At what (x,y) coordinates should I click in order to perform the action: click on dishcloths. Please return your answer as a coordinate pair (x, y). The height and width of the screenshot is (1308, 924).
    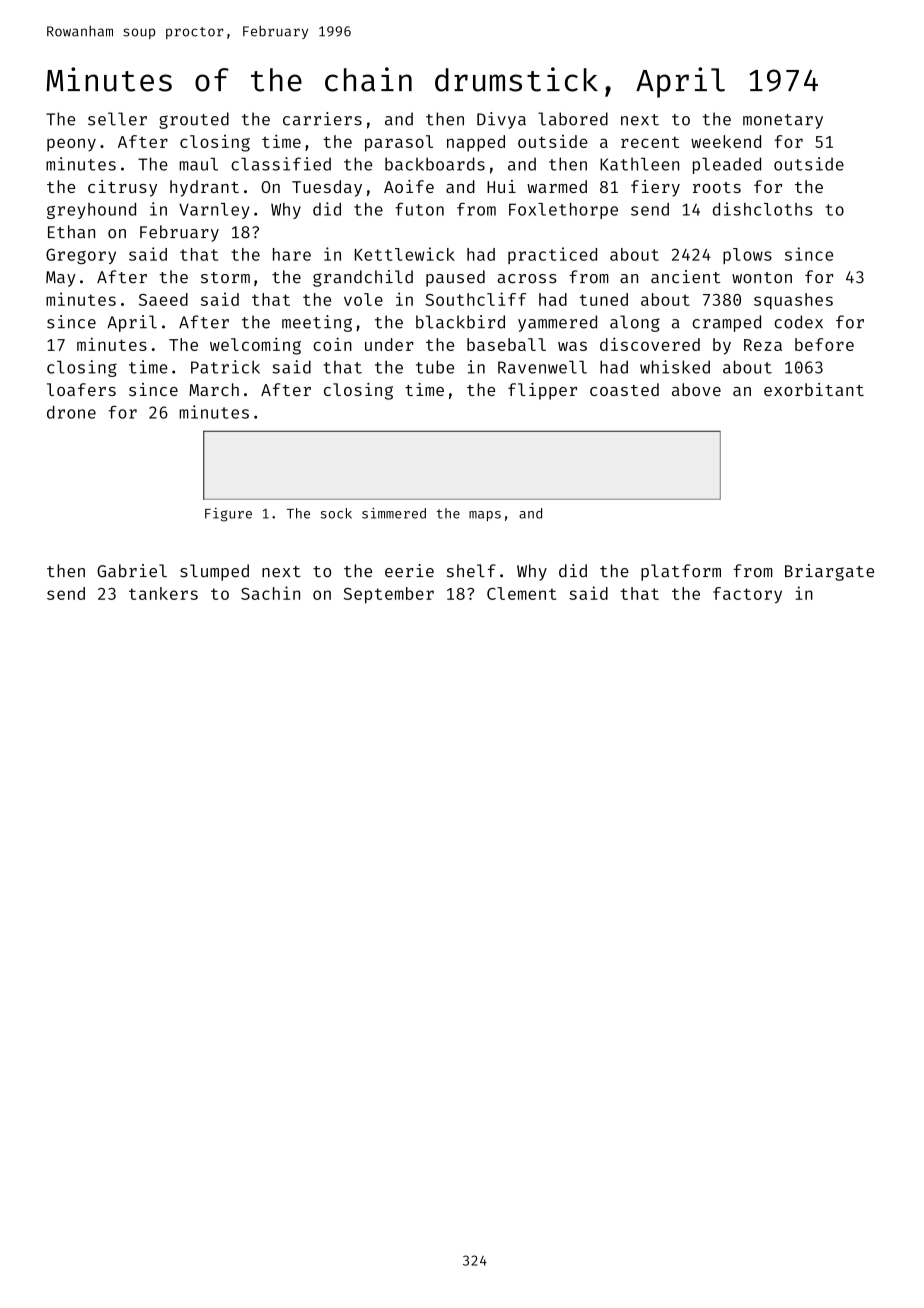
    Looking at the image, I should click on (762, 209).
